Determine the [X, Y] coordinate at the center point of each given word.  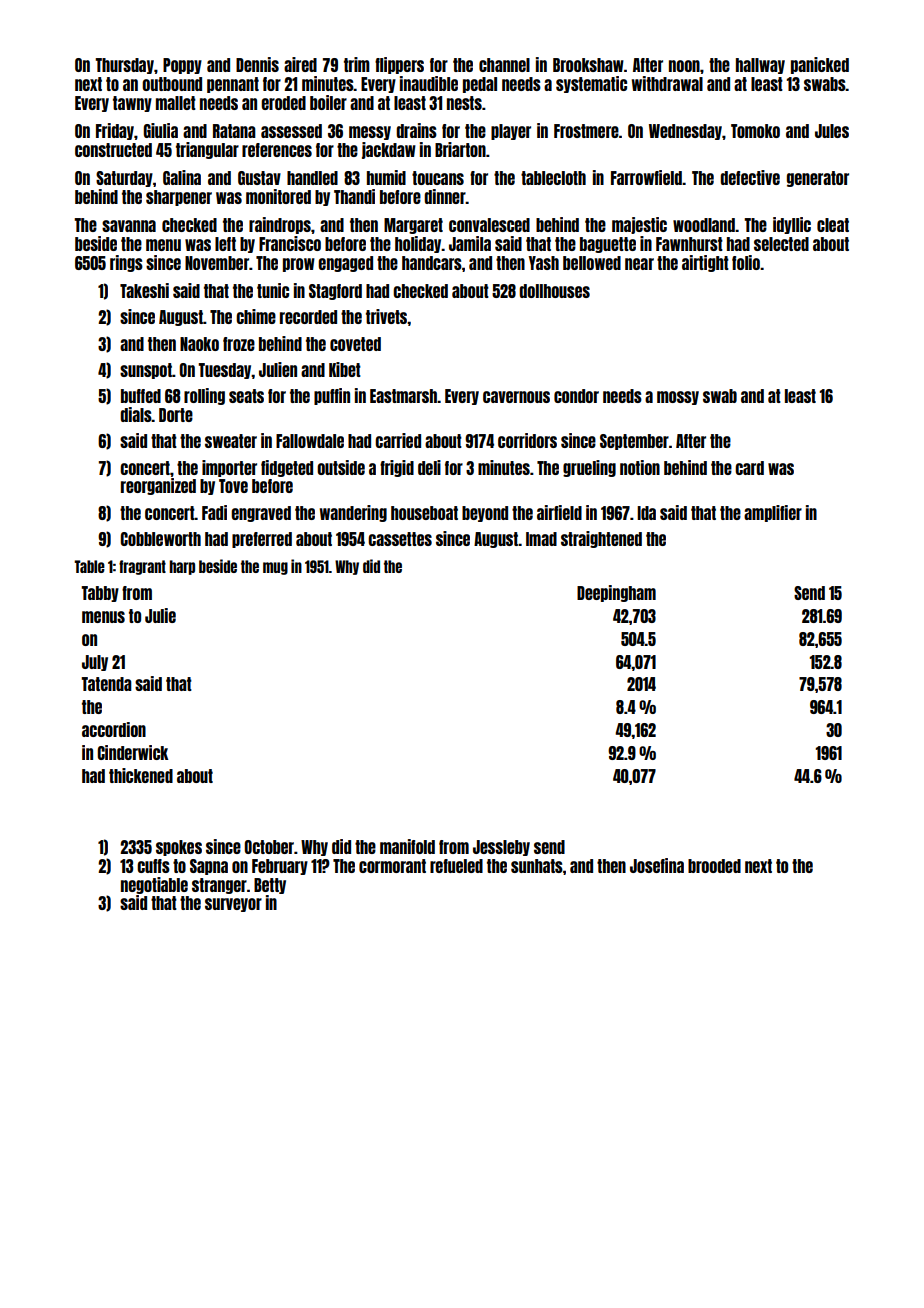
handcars [432, 263]
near [639, 264]
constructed [113, 150]
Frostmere [586, 131]
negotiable [154, 885]
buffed [141, 396]
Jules [832, 131]
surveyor [233, 905]
